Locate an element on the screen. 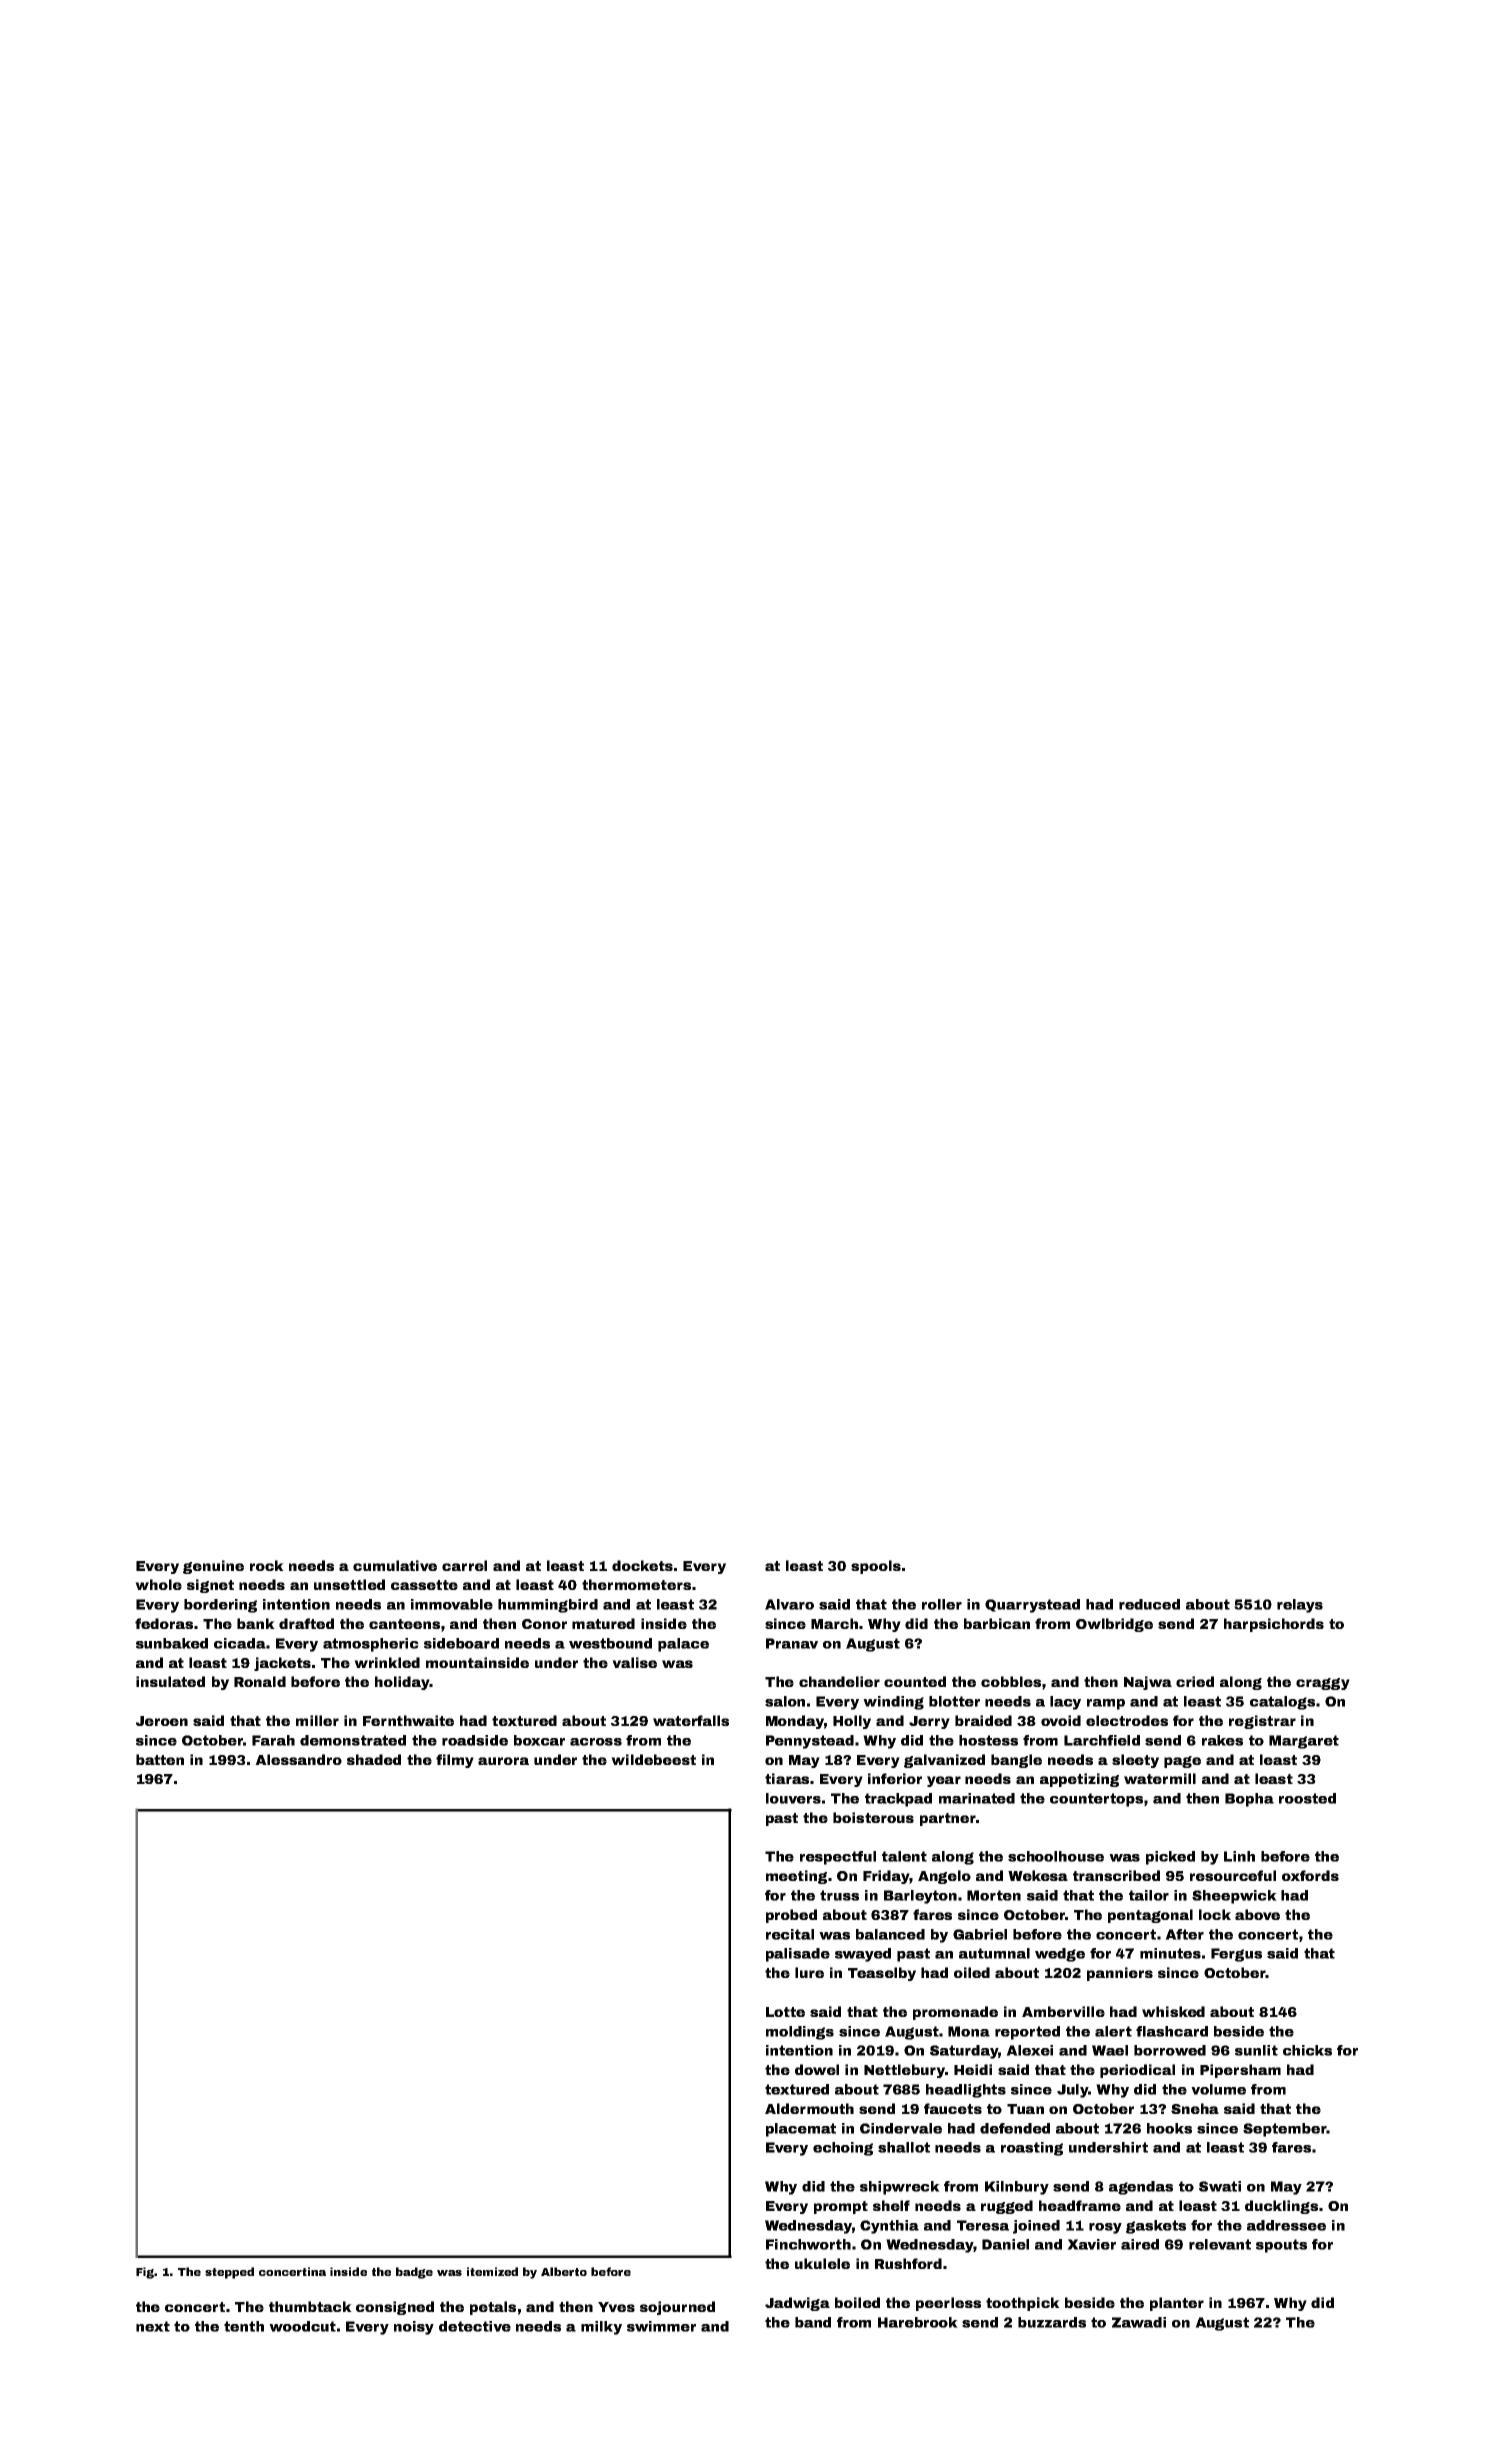 This screenshot has height=2464, width=1496. palisade is located at coordinates (798, 1955).
